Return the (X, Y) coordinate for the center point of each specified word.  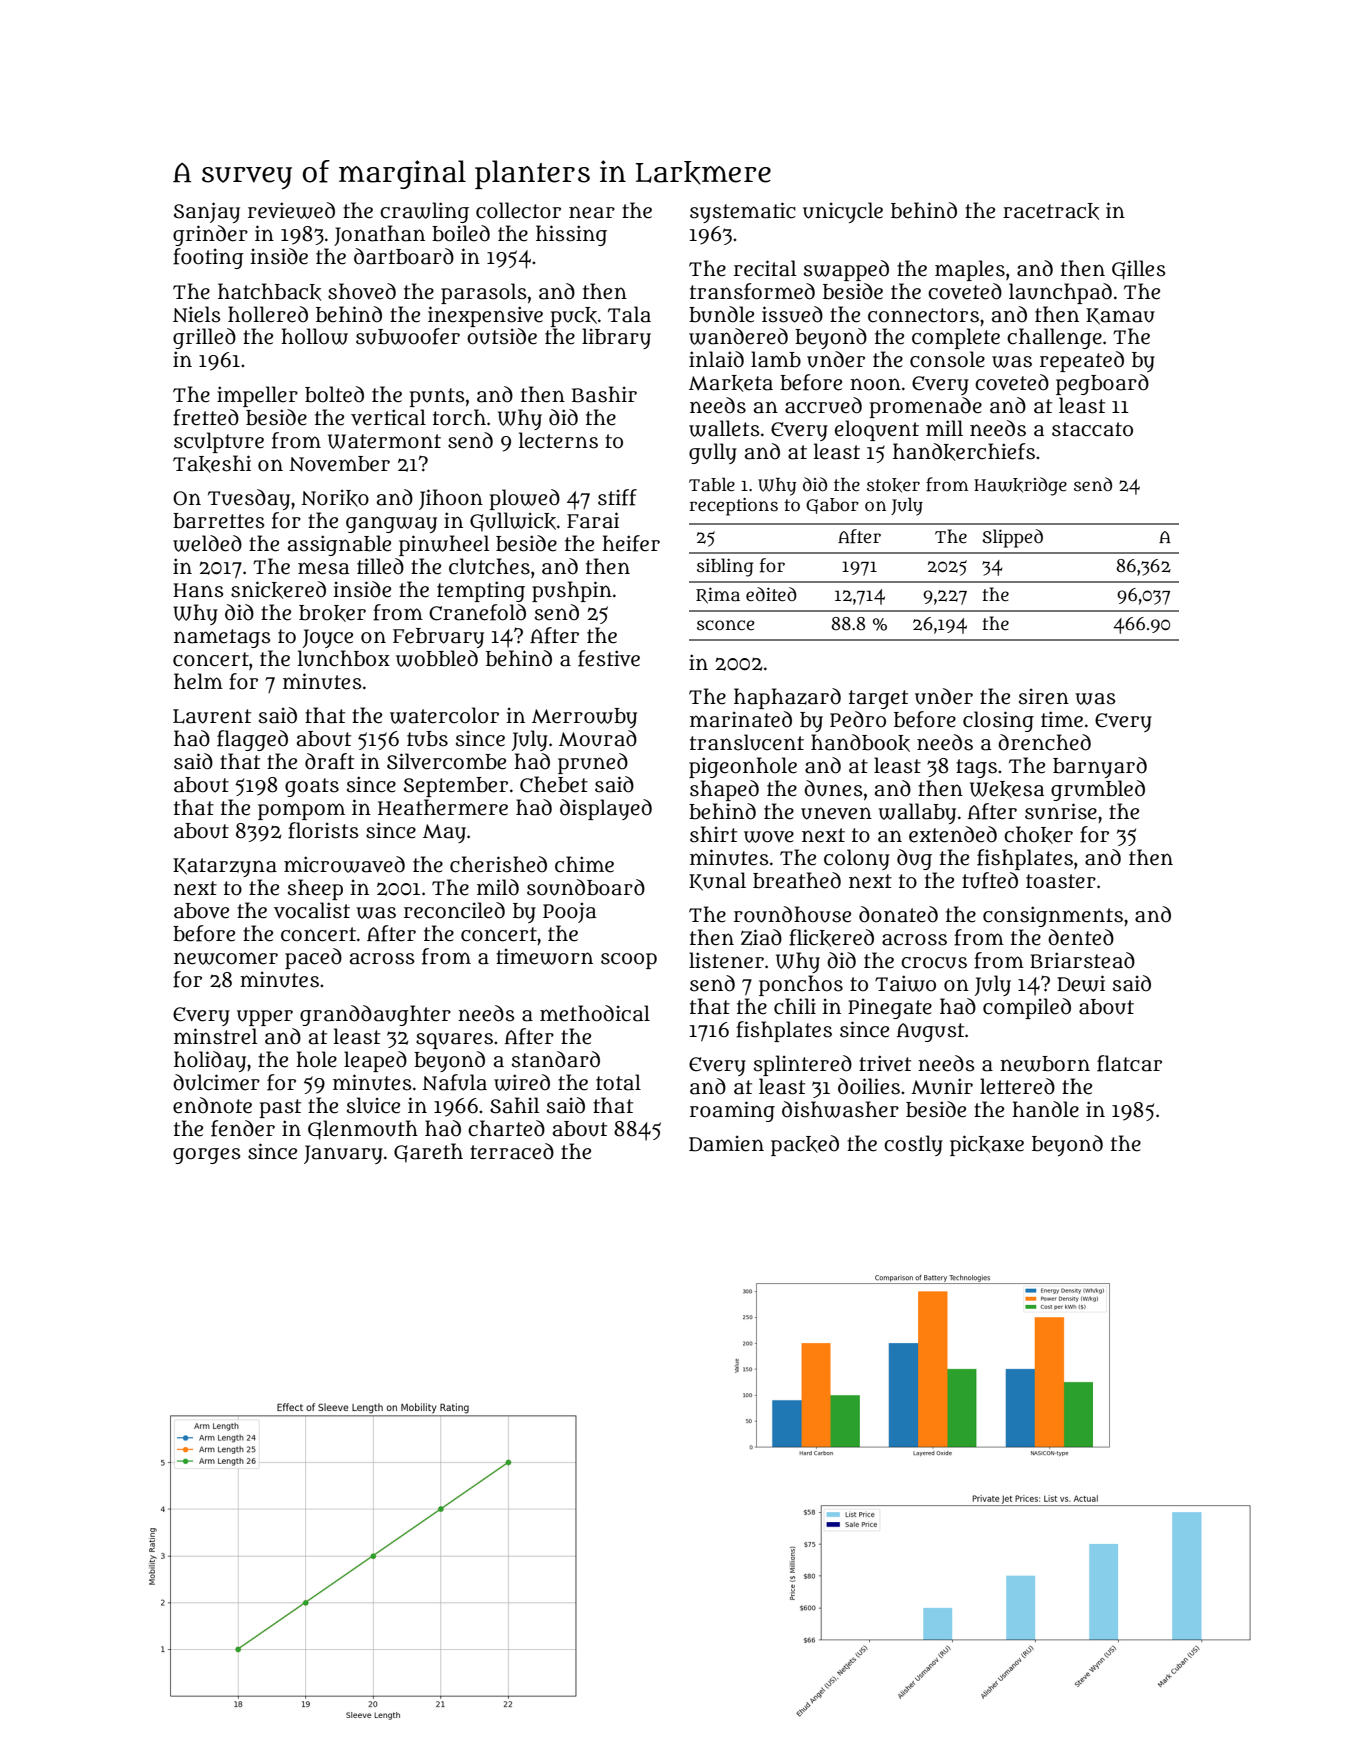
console (947, 359)
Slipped (1012, 538)
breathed (797, 880)
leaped (375, 1061)
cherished (498, 864)
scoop (629, 961)
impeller (257, 396)
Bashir (604, 394)
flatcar (1129, 1063)
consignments (1053, 916)
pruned (593, 763)
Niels (197, 314)
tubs (427, 739)
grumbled (1098, 790)
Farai (593, 520)
